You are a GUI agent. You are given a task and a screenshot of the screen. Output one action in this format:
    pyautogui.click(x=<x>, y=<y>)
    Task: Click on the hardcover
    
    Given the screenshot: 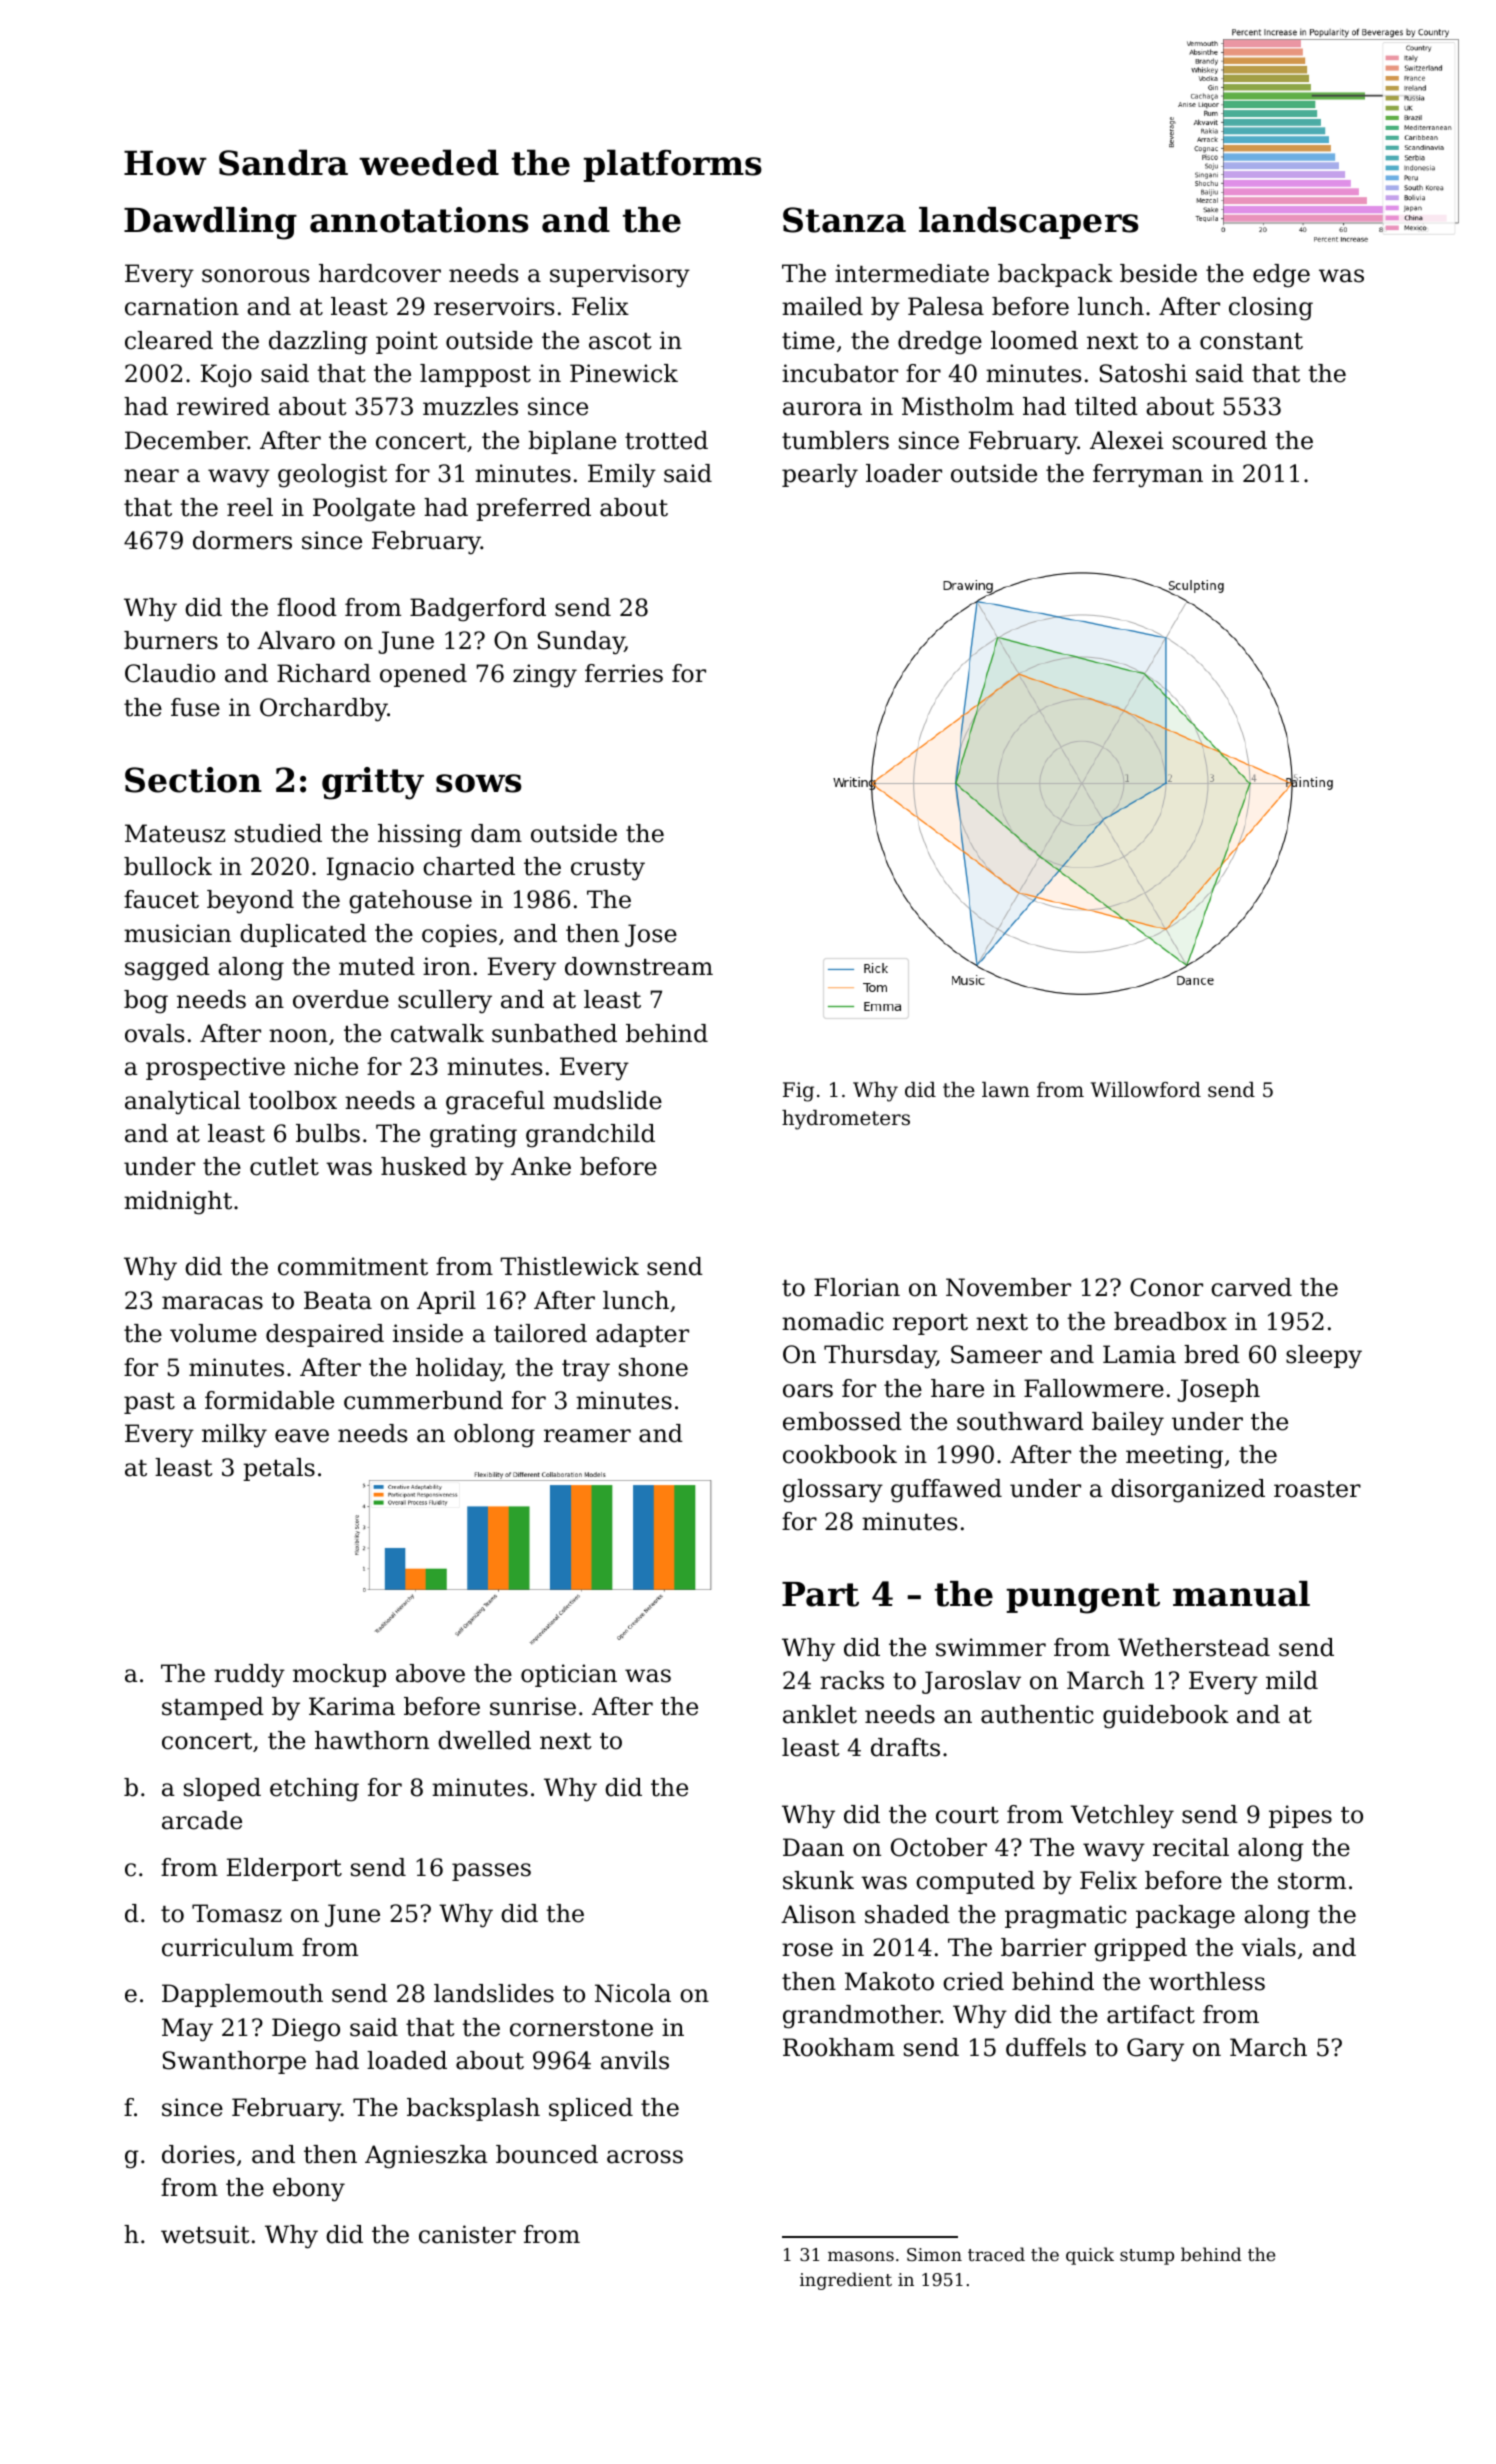 What is the action you would take?
    pyautogui.click(x=380, y=273)
